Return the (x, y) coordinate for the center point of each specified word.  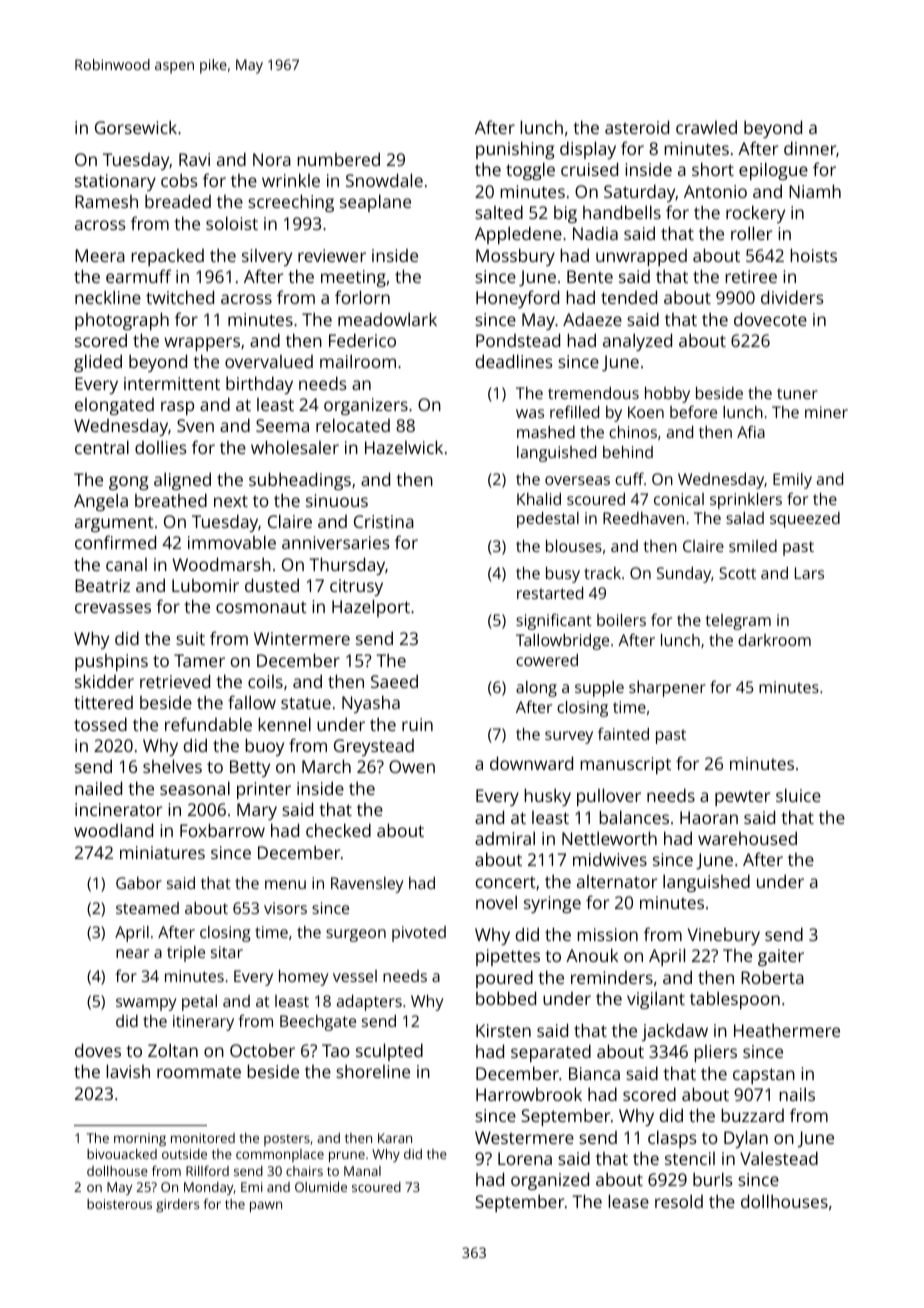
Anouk (592, 955)
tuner (797, 393)
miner (826, 412)
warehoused (747, 838)
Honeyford (517, 299)
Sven (195, 425)
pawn (266, 1206)
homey (304, 978)
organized (550, 1181)
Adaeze (592, 319)
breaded (178, 201)
